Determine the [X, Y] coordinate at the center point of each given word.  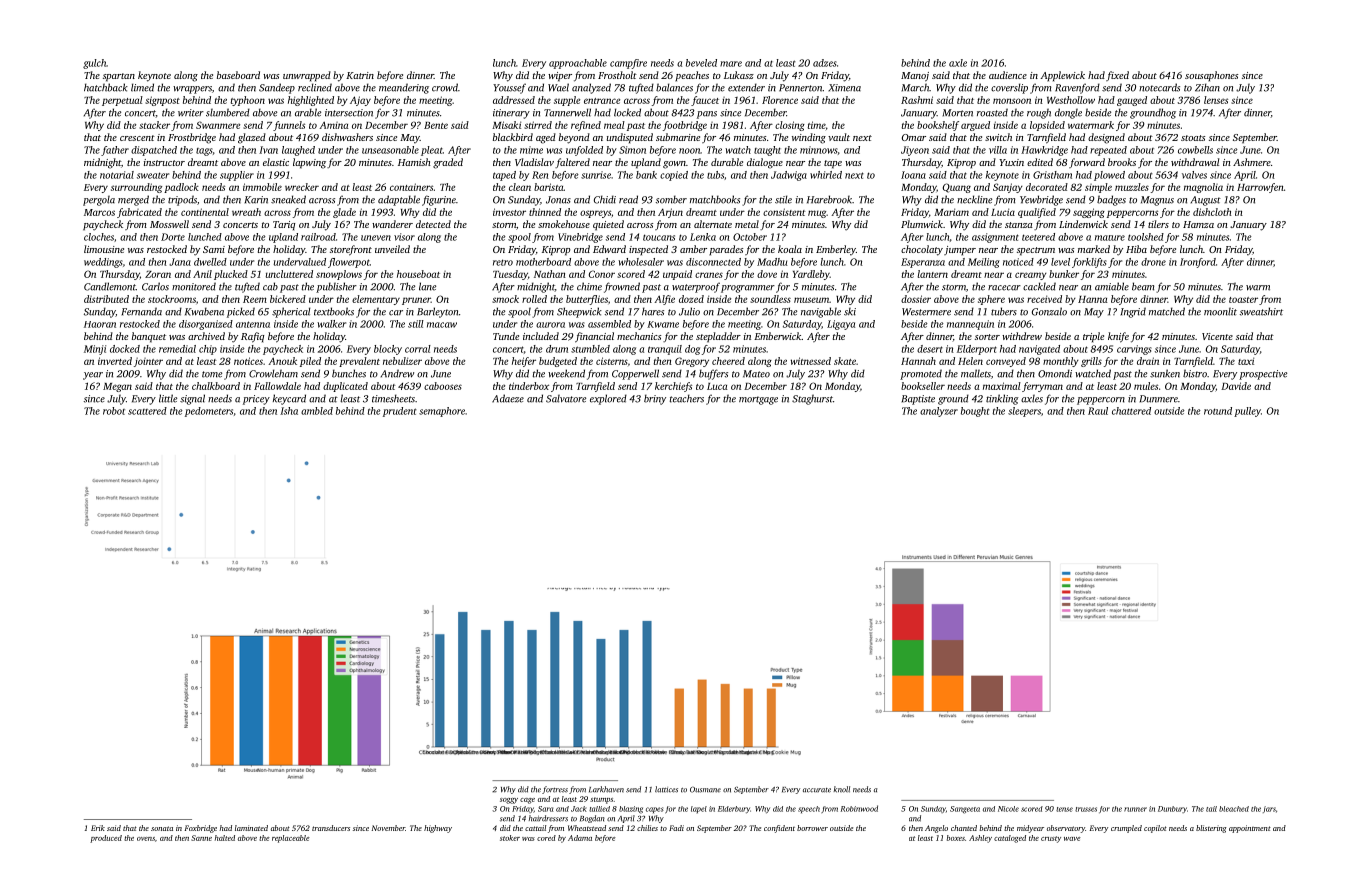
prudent [400, 412]
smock [505, 299]
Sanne [201, 838]
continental [205, 212]
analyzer [939, 412]
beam [1143, 286]
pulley [1247, 412]
